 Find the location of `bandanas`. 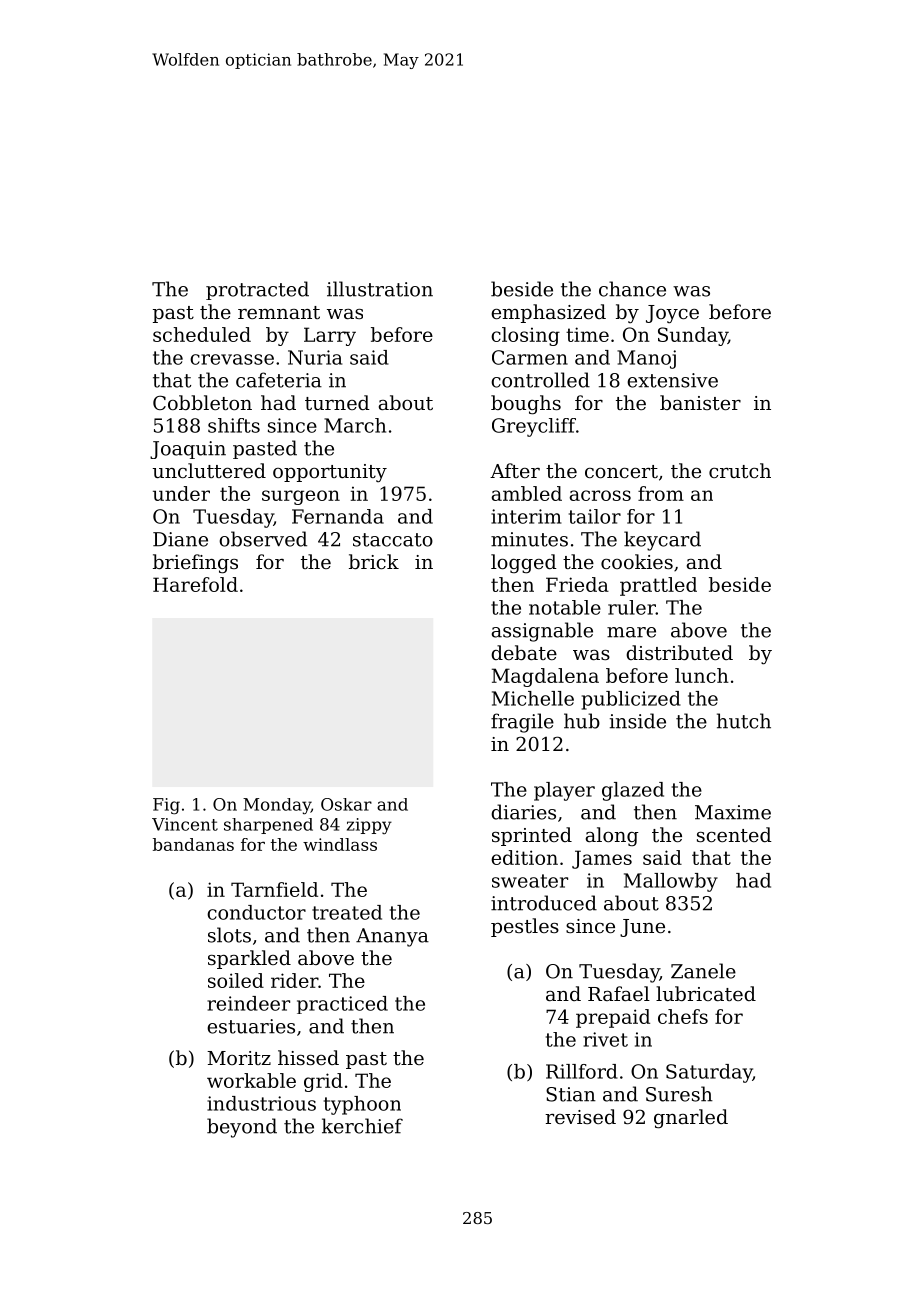

bandanas is located at coordinates (193, 844).
